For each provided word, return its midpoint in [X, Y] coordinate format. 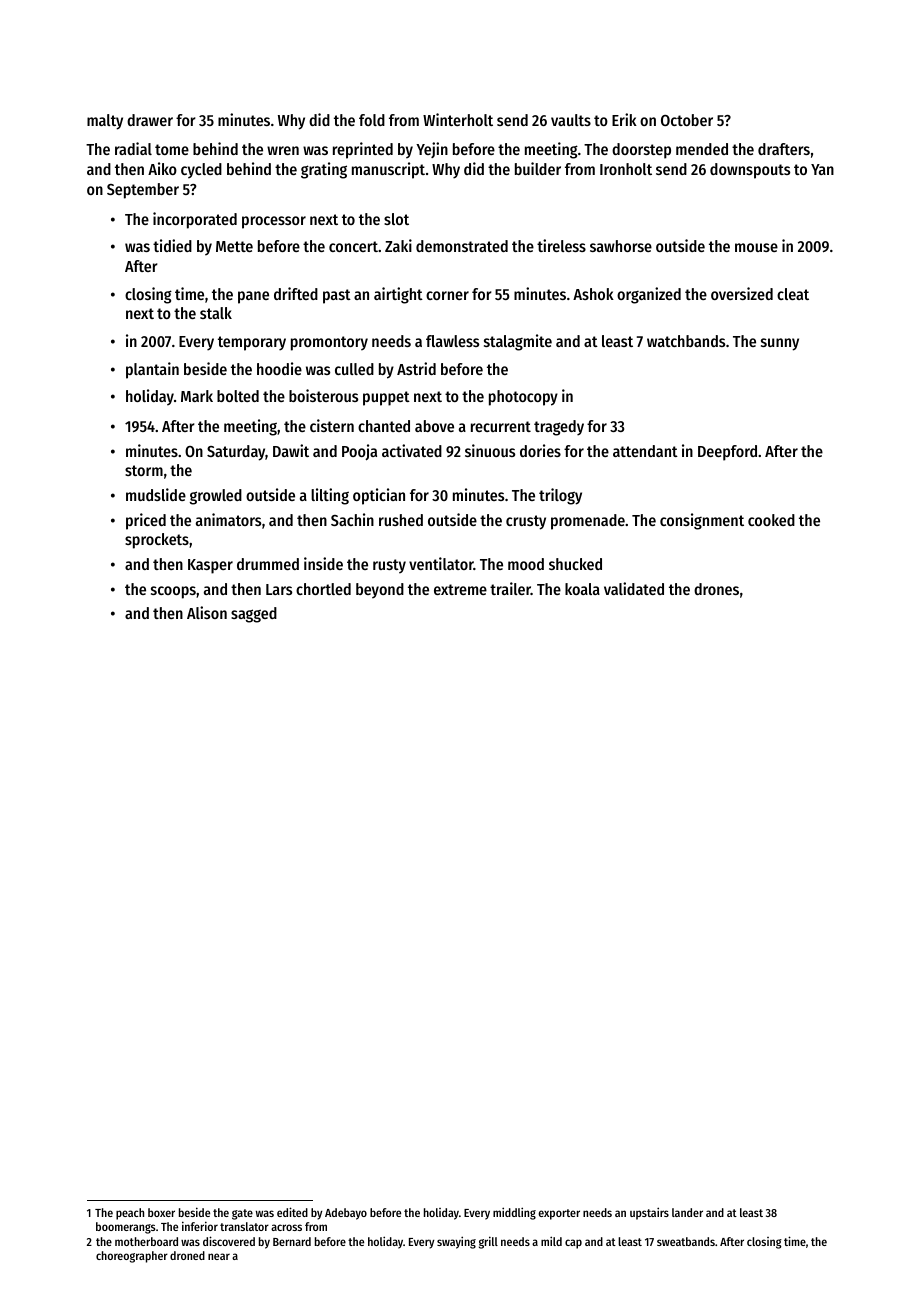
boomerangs [126, 1228]
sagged [254, 615]
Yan [822, 169]
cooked [771, 520]
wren [283, 150]
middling [514, 1213]
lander [687, 1212]
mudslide [156, 494]
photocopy [523, 398]
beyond [380, 591]
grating [324, 170]
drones [716, 589]
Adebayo [346, 1214]
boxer [161, 1212]
